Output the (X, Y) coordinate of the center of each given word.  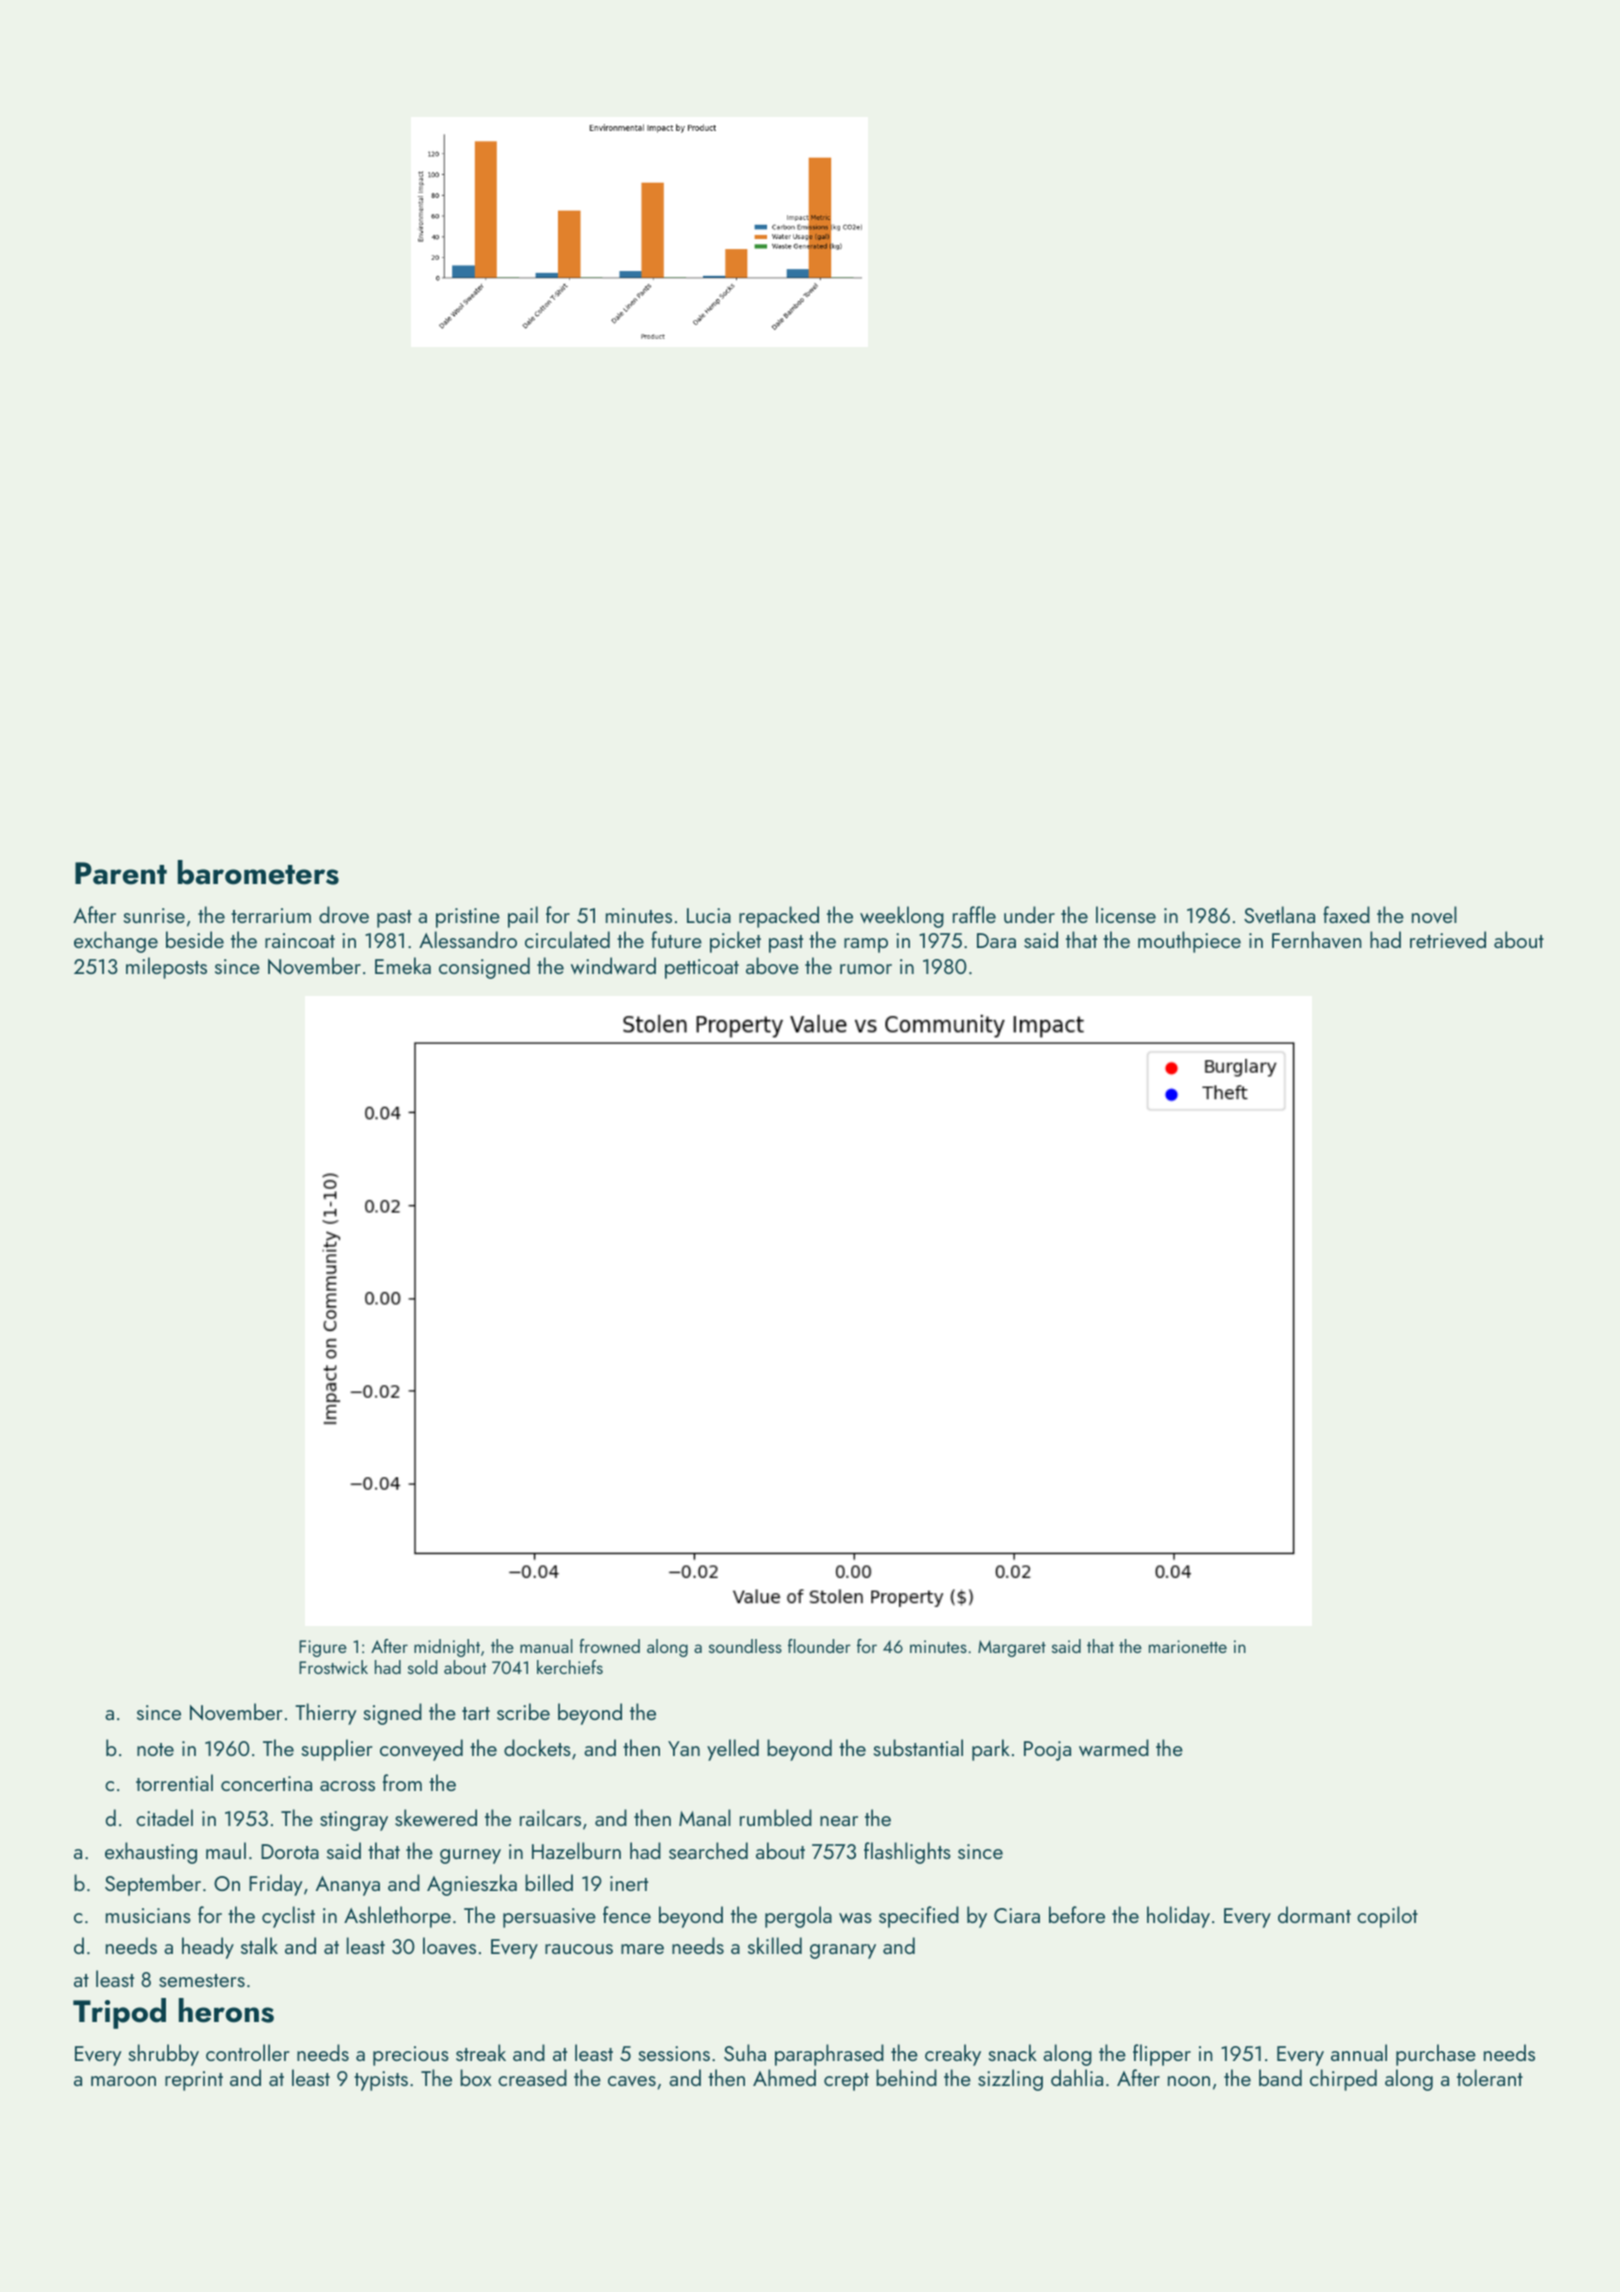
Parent (121, 873)
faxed (1346, 914)
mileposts (166, 968)
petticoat (702, 969)
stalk (259, 1945)
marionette (1188, 1646)
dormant (1314, 1914)
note (155, 1749)
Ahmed (784, 2077)
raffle (974, 914)
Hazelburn (576, 1850)
